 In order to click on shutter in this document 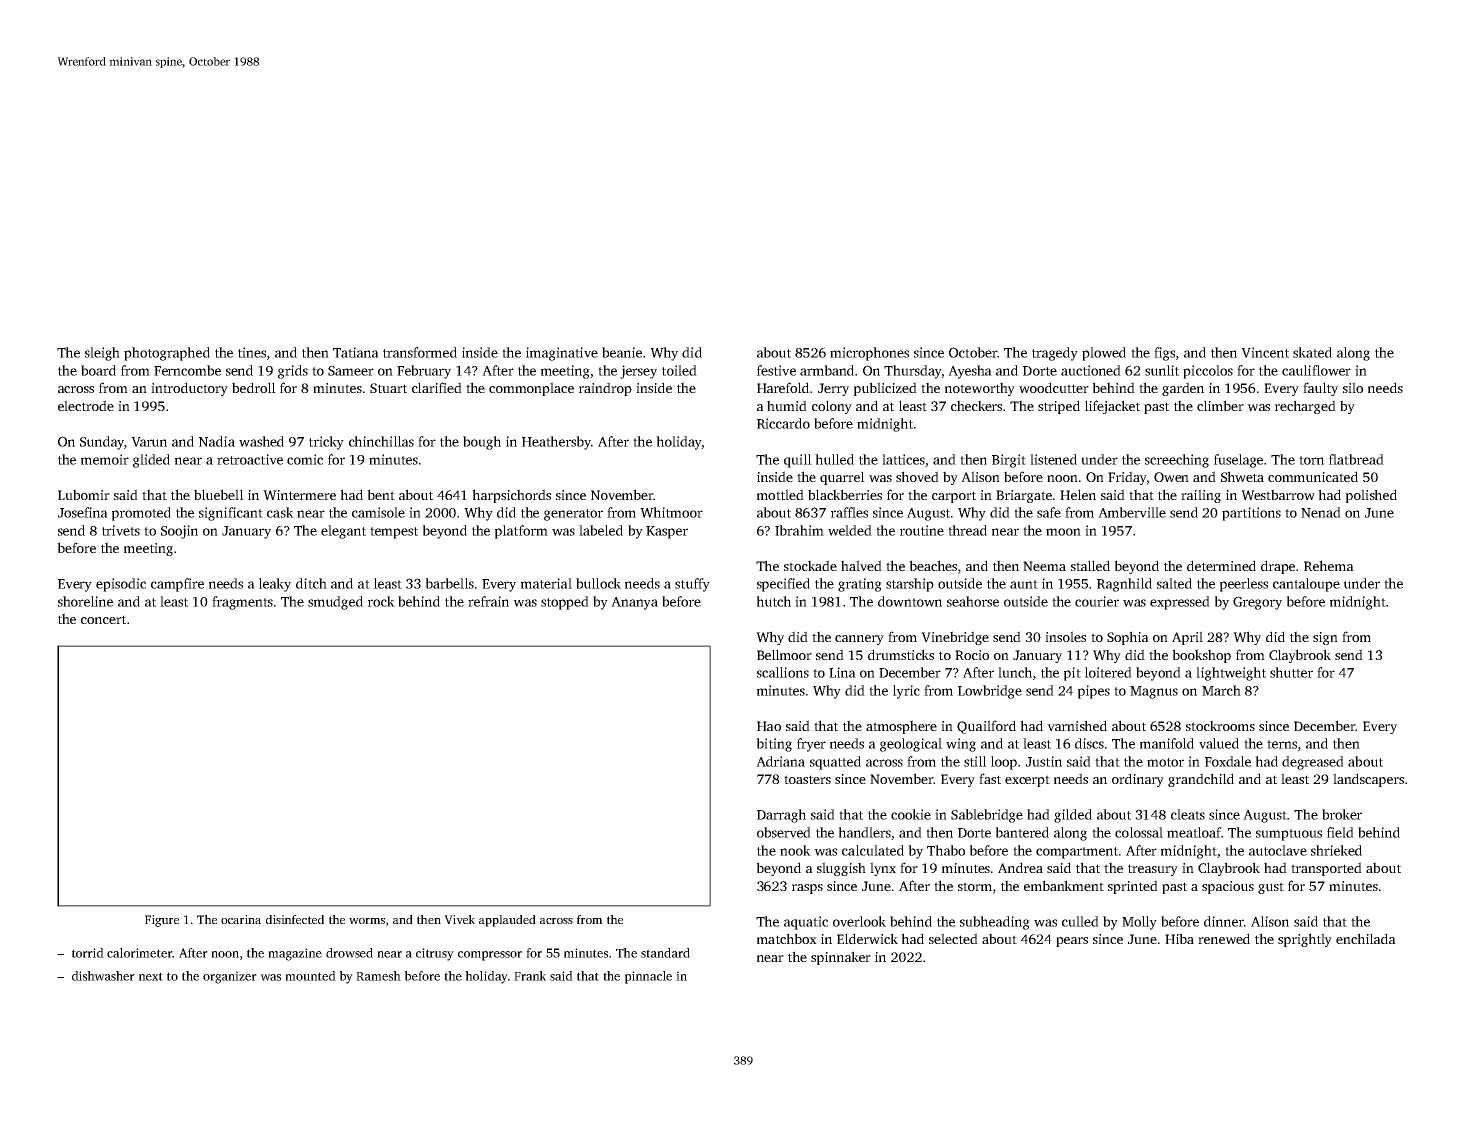, I will do `click(1291, 672)`.
